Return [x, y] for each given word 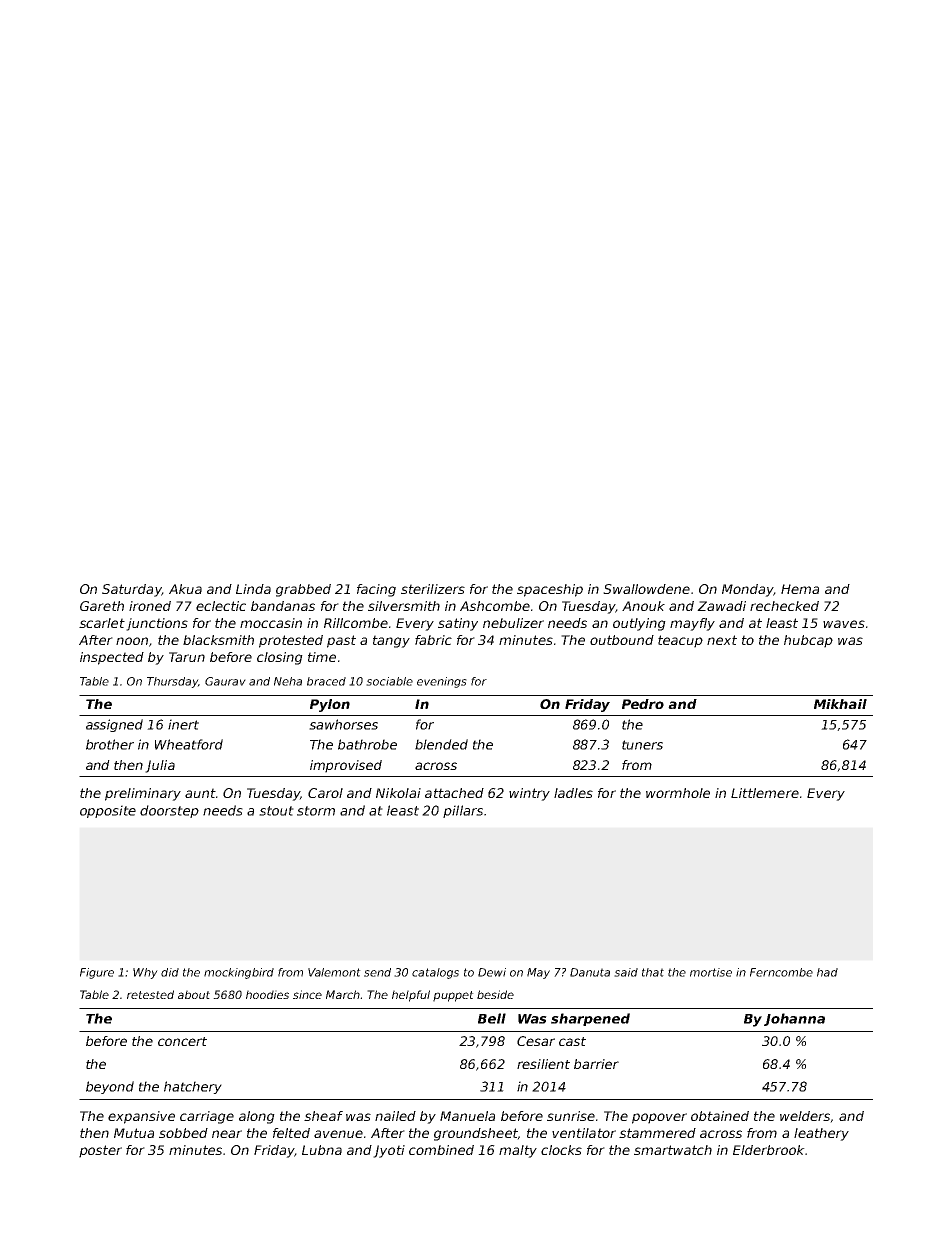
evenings [442, 682]
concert [182, 1041]
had [827, 972]
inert [183, 724]
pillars [463, 811]
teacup [680, 641]
